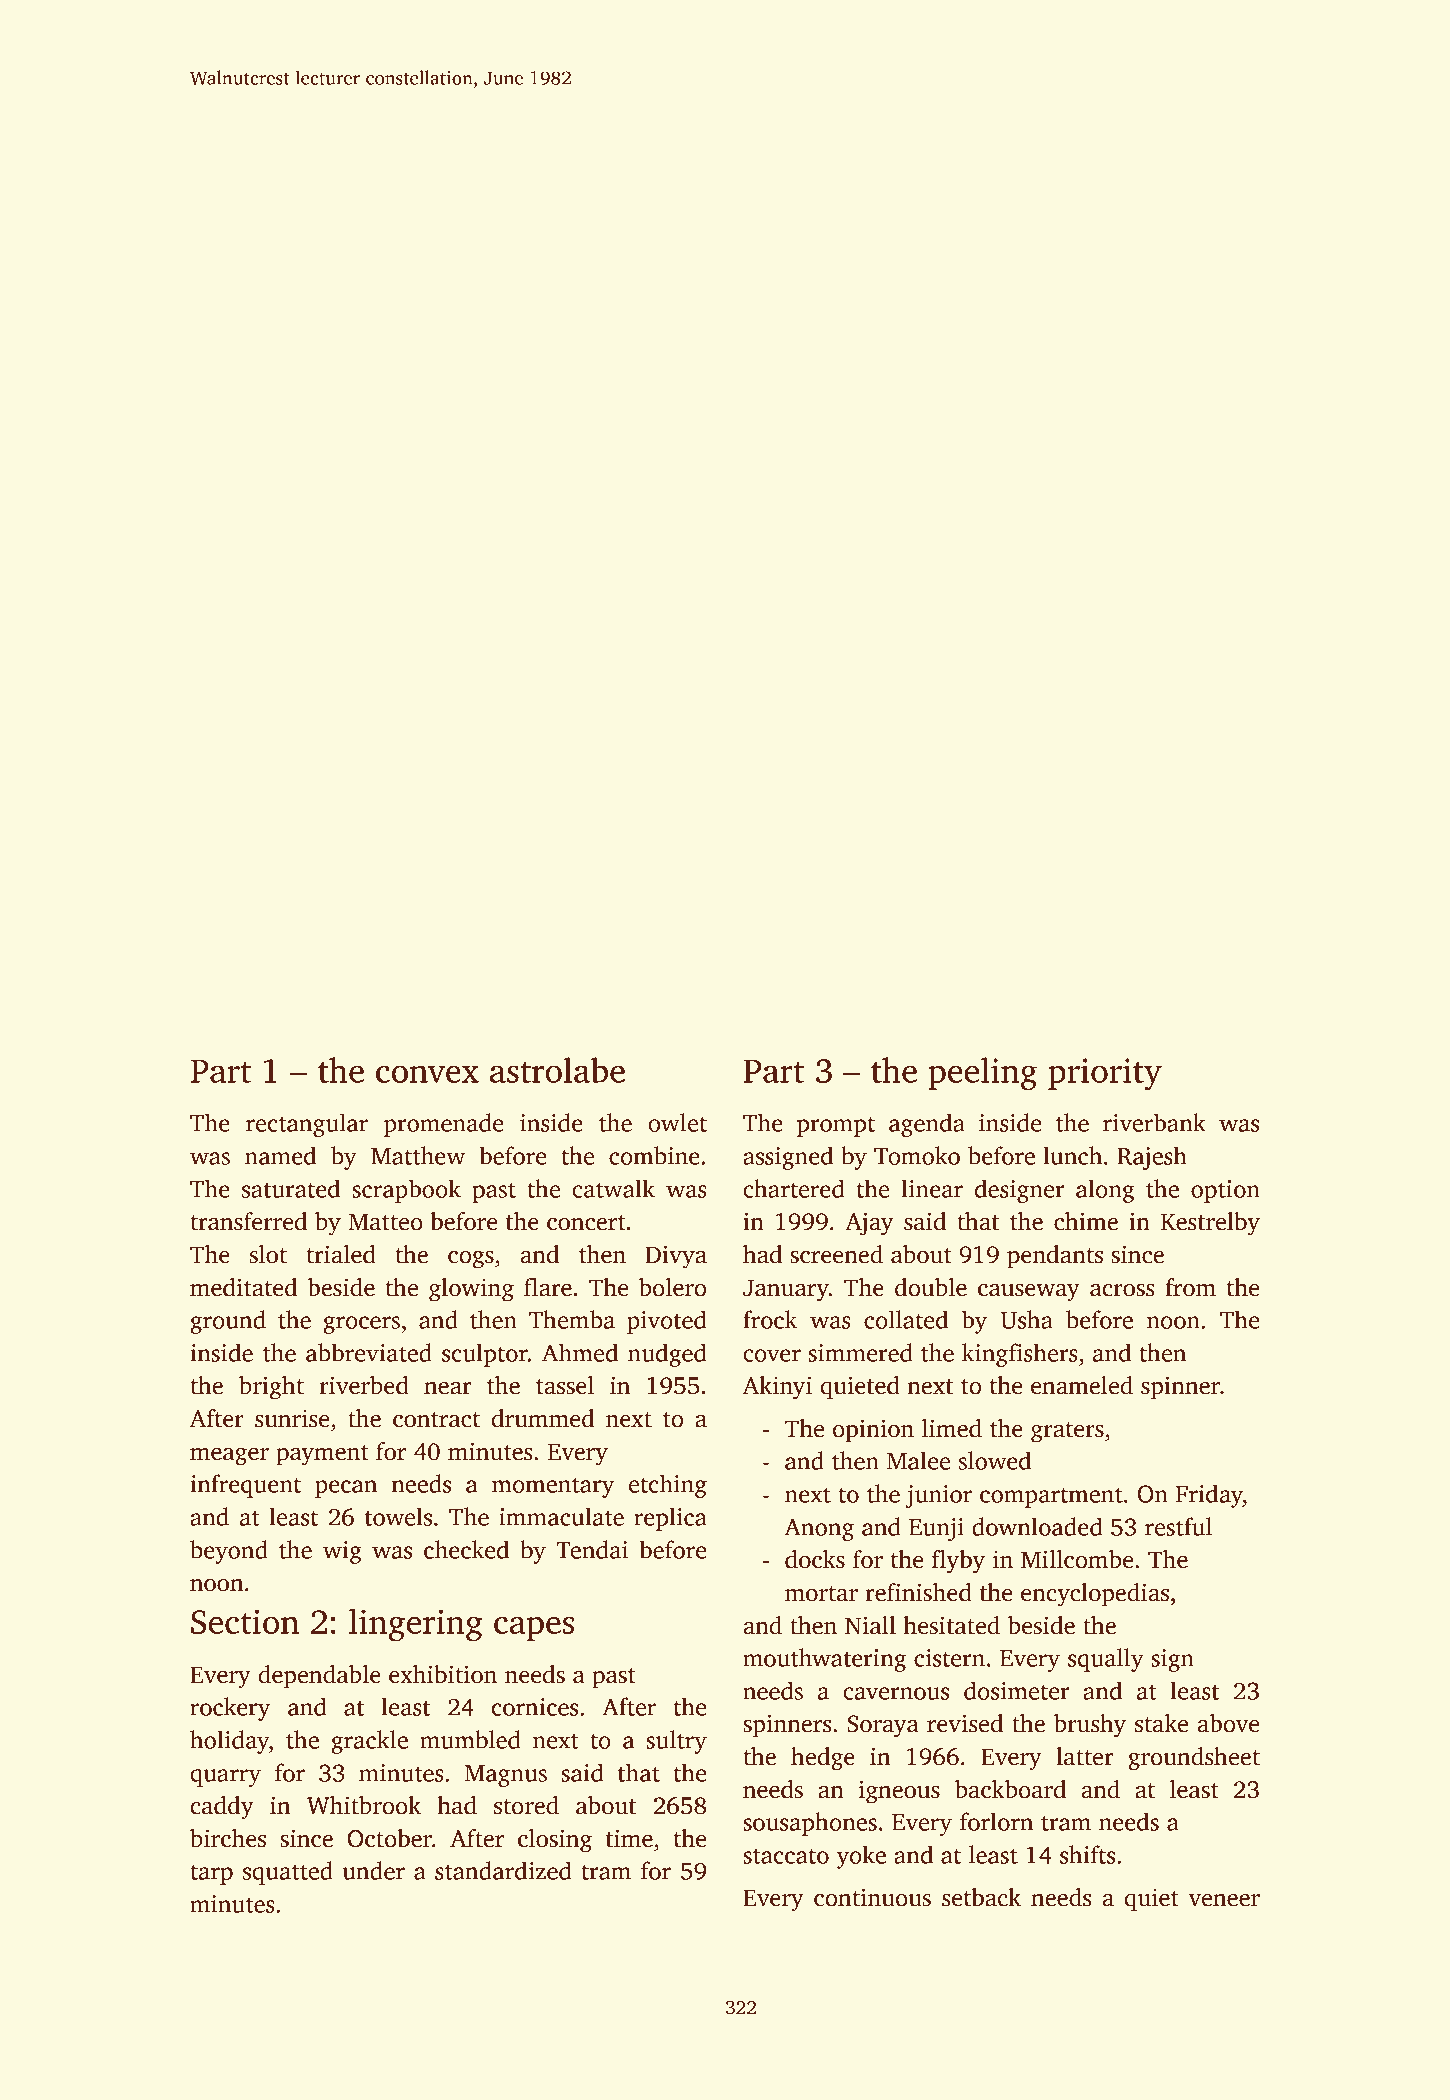  I want to click on opinion, so click(873, 1431).
